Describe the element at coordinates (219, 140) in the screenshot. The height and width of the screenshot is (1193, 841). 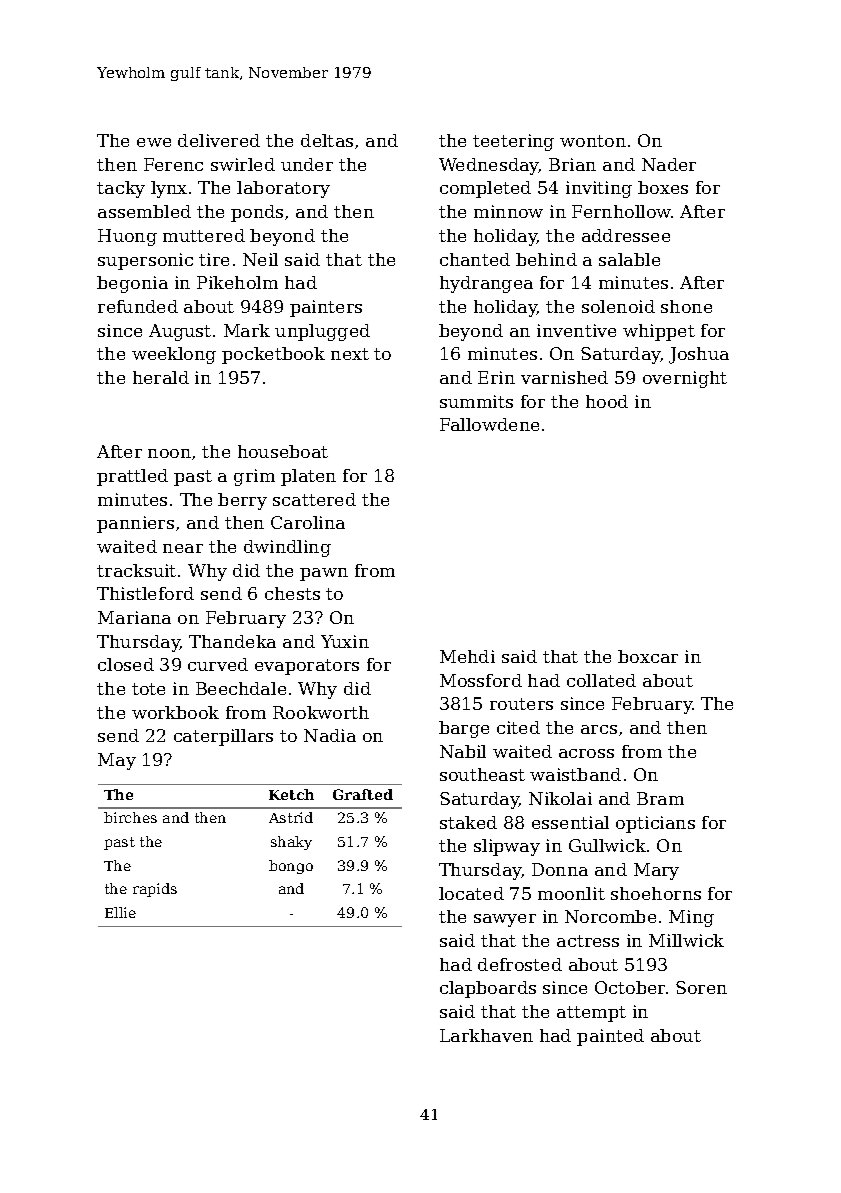
I see `delivered` at that location.
